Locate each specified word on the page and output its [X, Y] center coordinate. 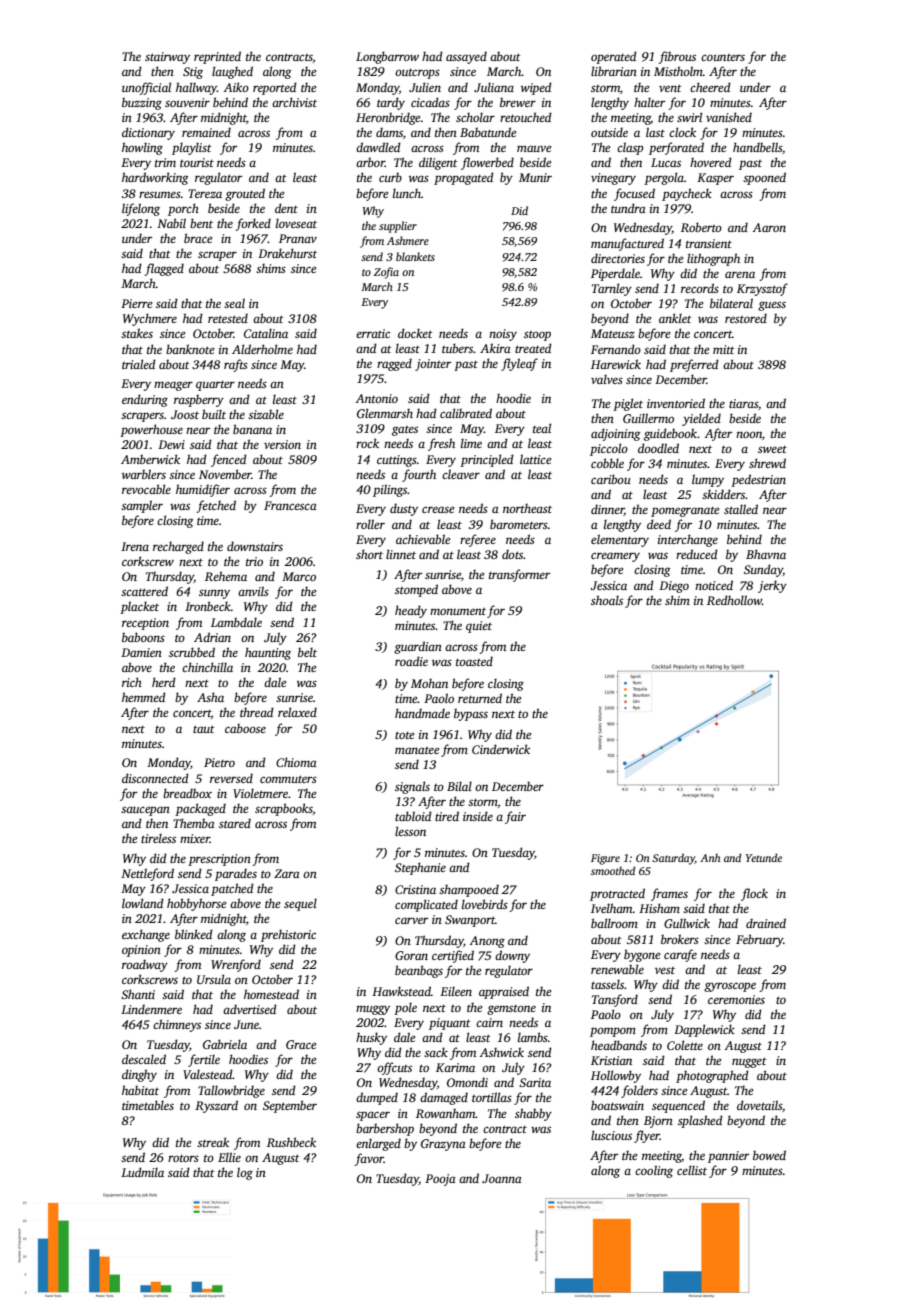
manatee [417, 750]
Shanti [138, 994]
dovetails [759, 1105]
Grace [301, 1044]
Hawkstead [401, 991]
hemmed [144, 697]
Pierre [136, 303]
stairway [167, 58]
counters [723, 57]
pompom [613, 1032]
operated [614, 57]
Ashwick [502, 1052]
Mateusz [613, 333]
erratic [373, 333]
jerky [772, 586]
